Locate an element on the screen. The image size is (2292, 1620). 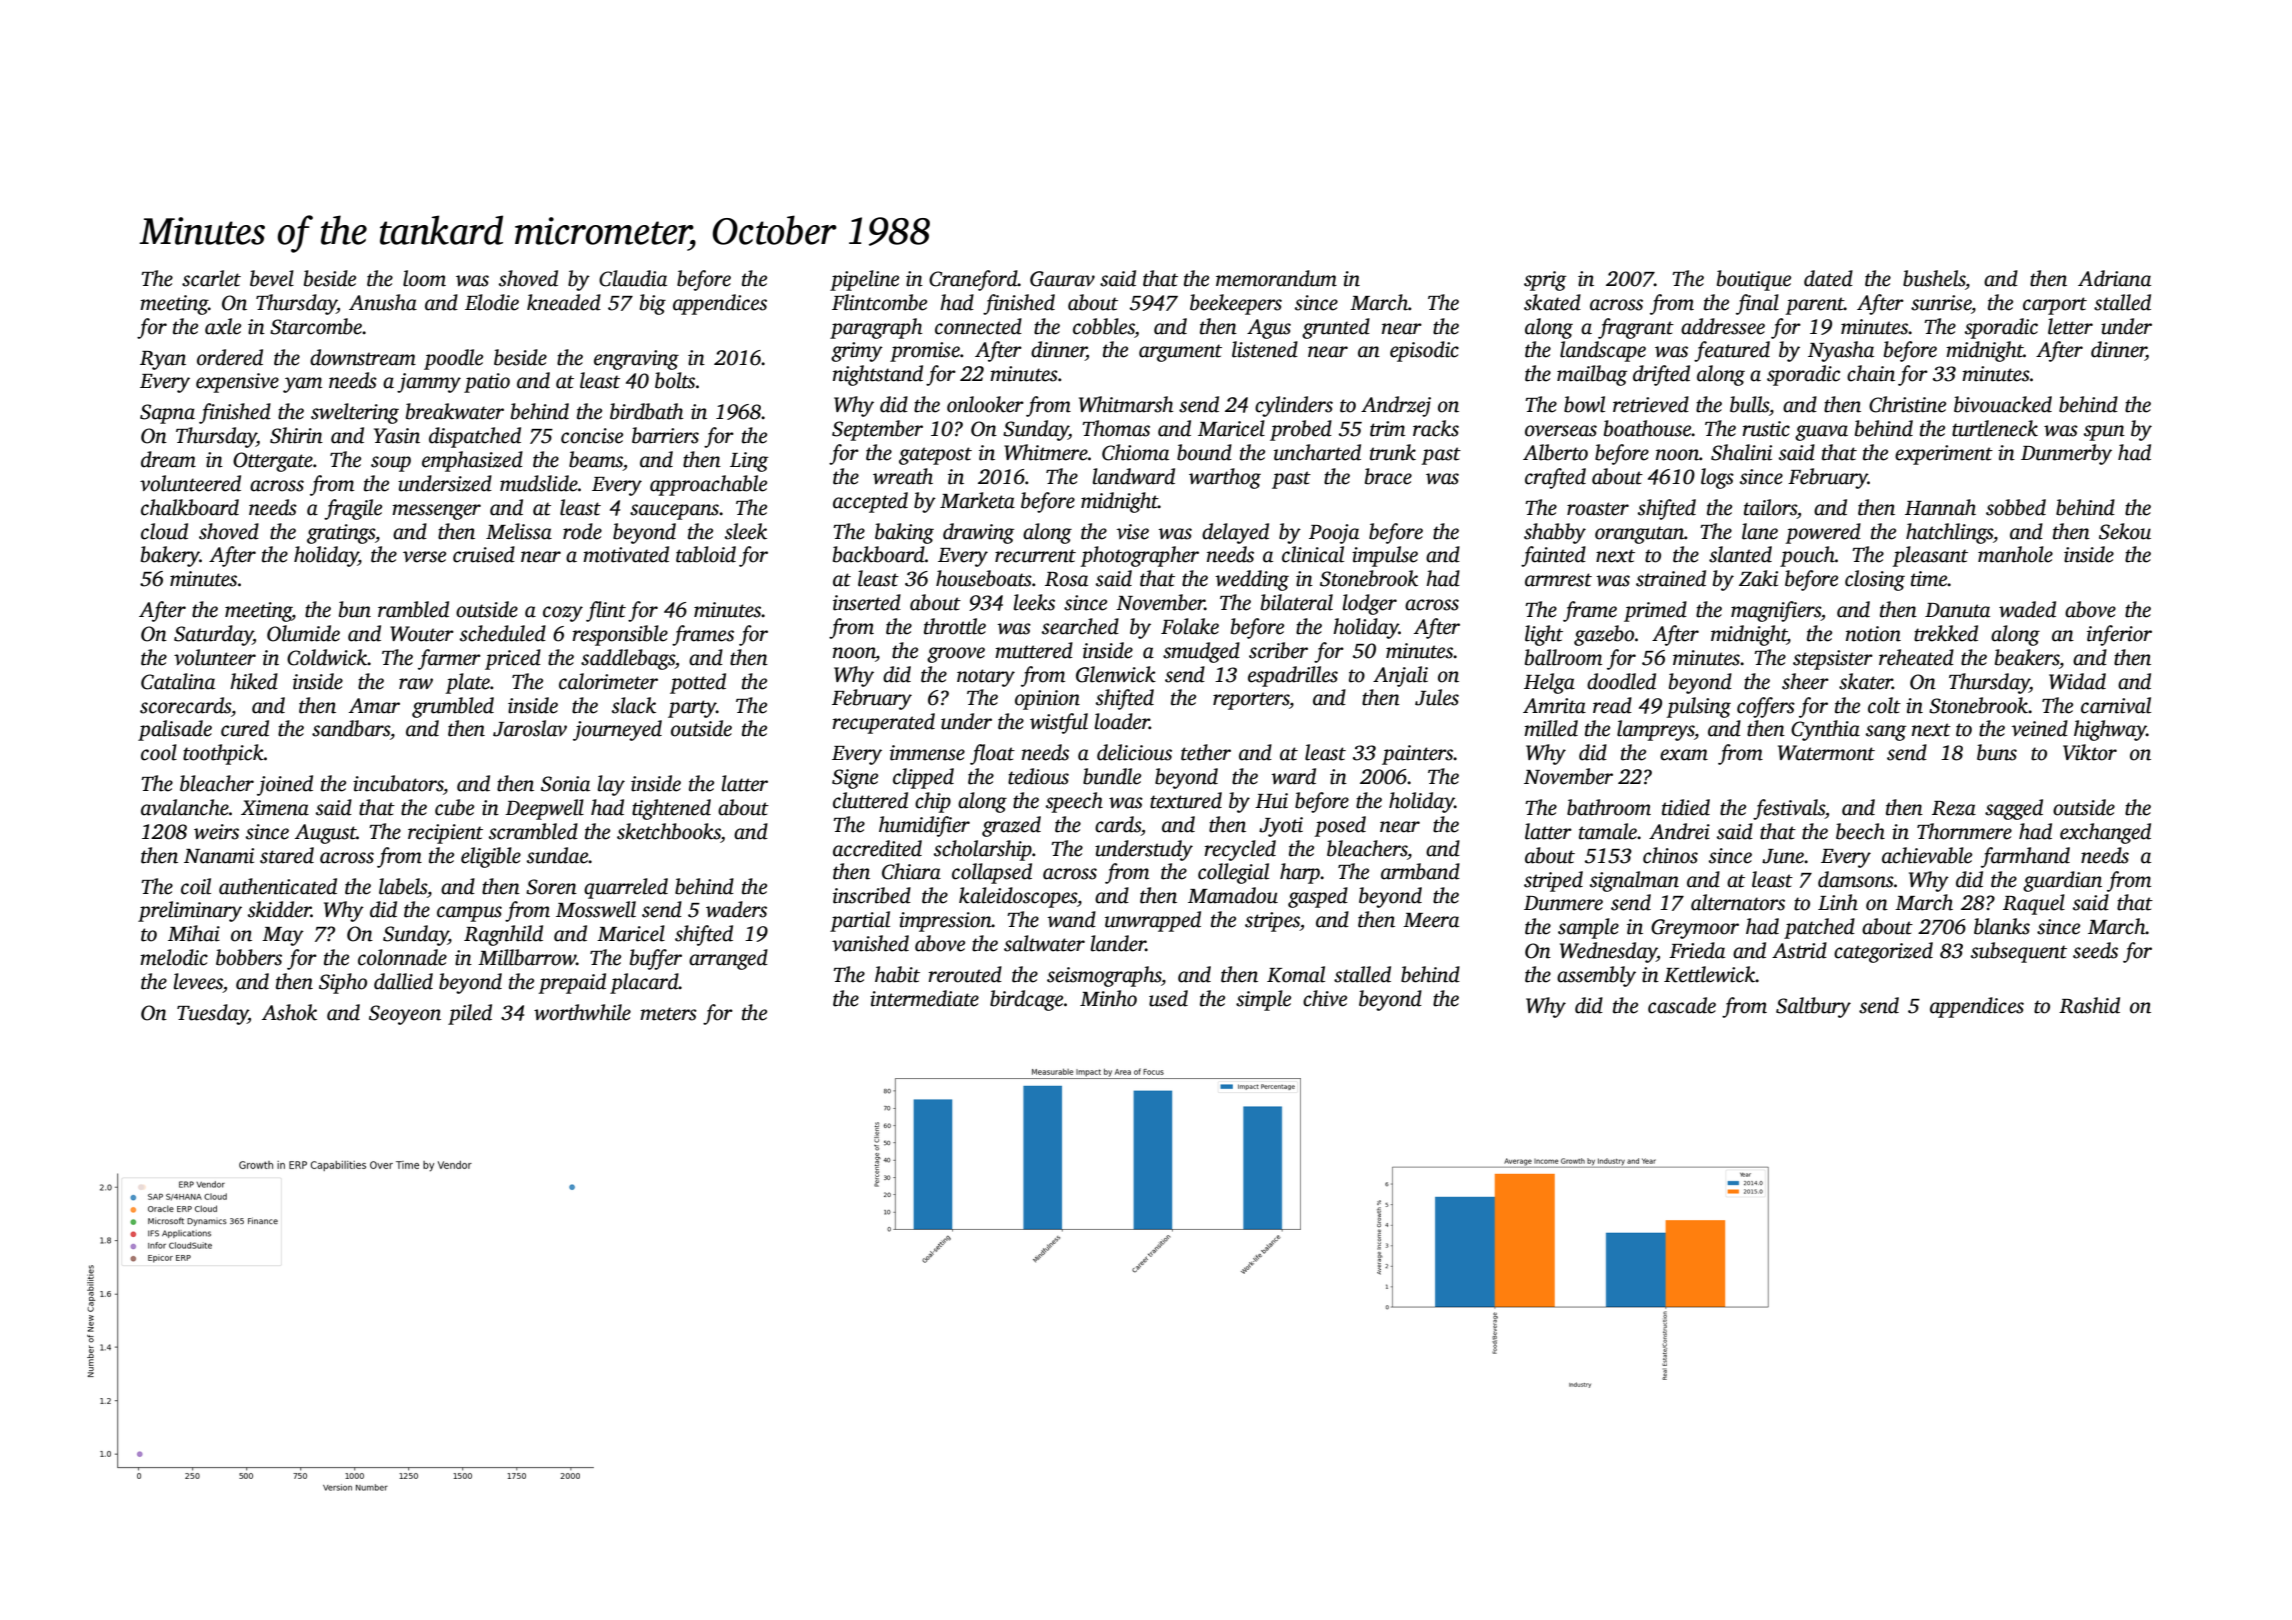
kneaded is located at coordinates (564, 302).
